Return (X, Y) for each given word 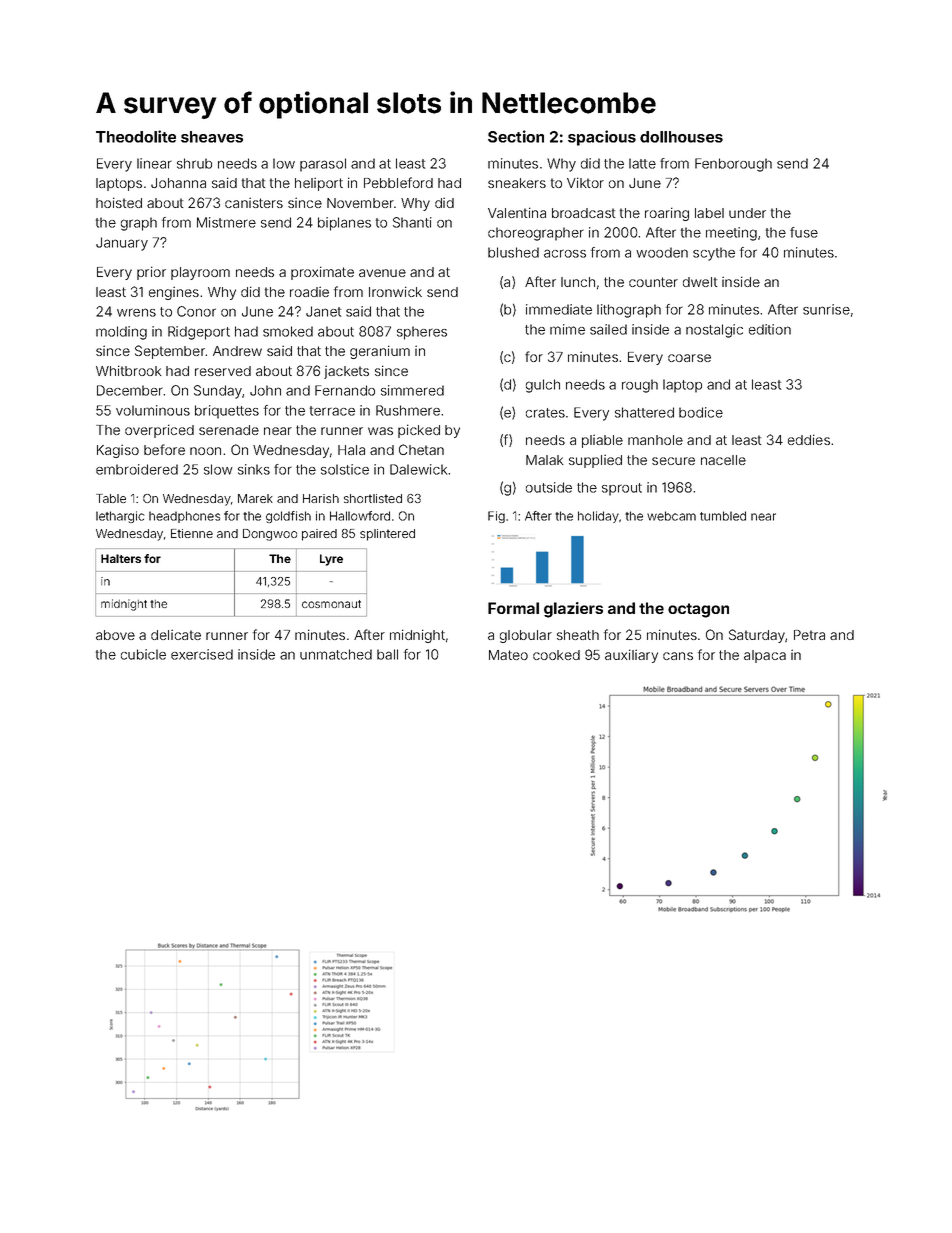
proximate (322, 273)
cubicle (143, 654)
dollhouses (681, 137)
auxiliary (631, 656)
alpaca (765, 656)
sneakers (517, 183)
